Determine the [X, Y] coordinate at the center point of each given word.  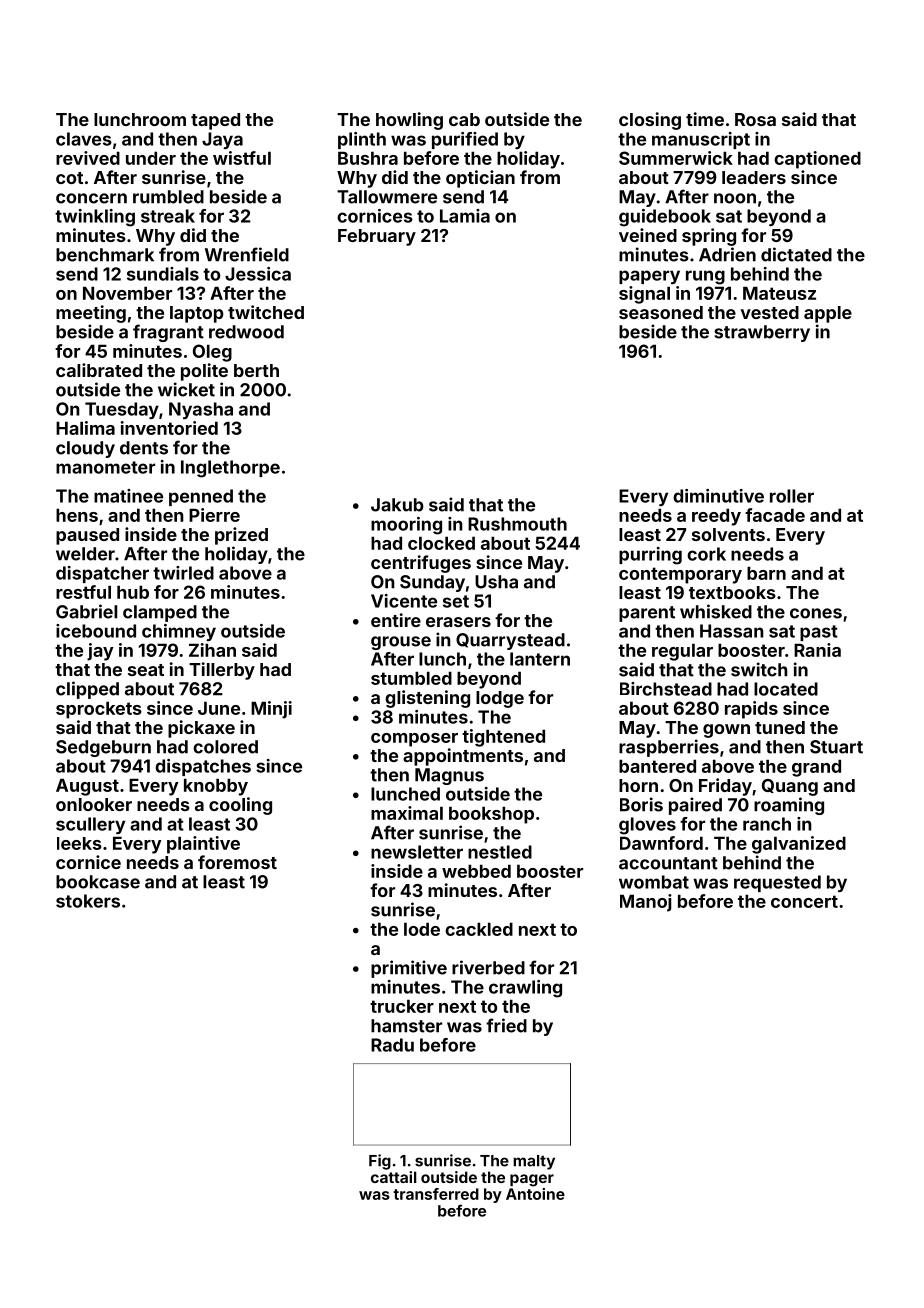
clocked [441, 543]
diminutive [718, 496]
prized [241, 536]
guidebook [665, 218]
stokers [88, 901]
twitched [266, 312]
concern [91, 198]
